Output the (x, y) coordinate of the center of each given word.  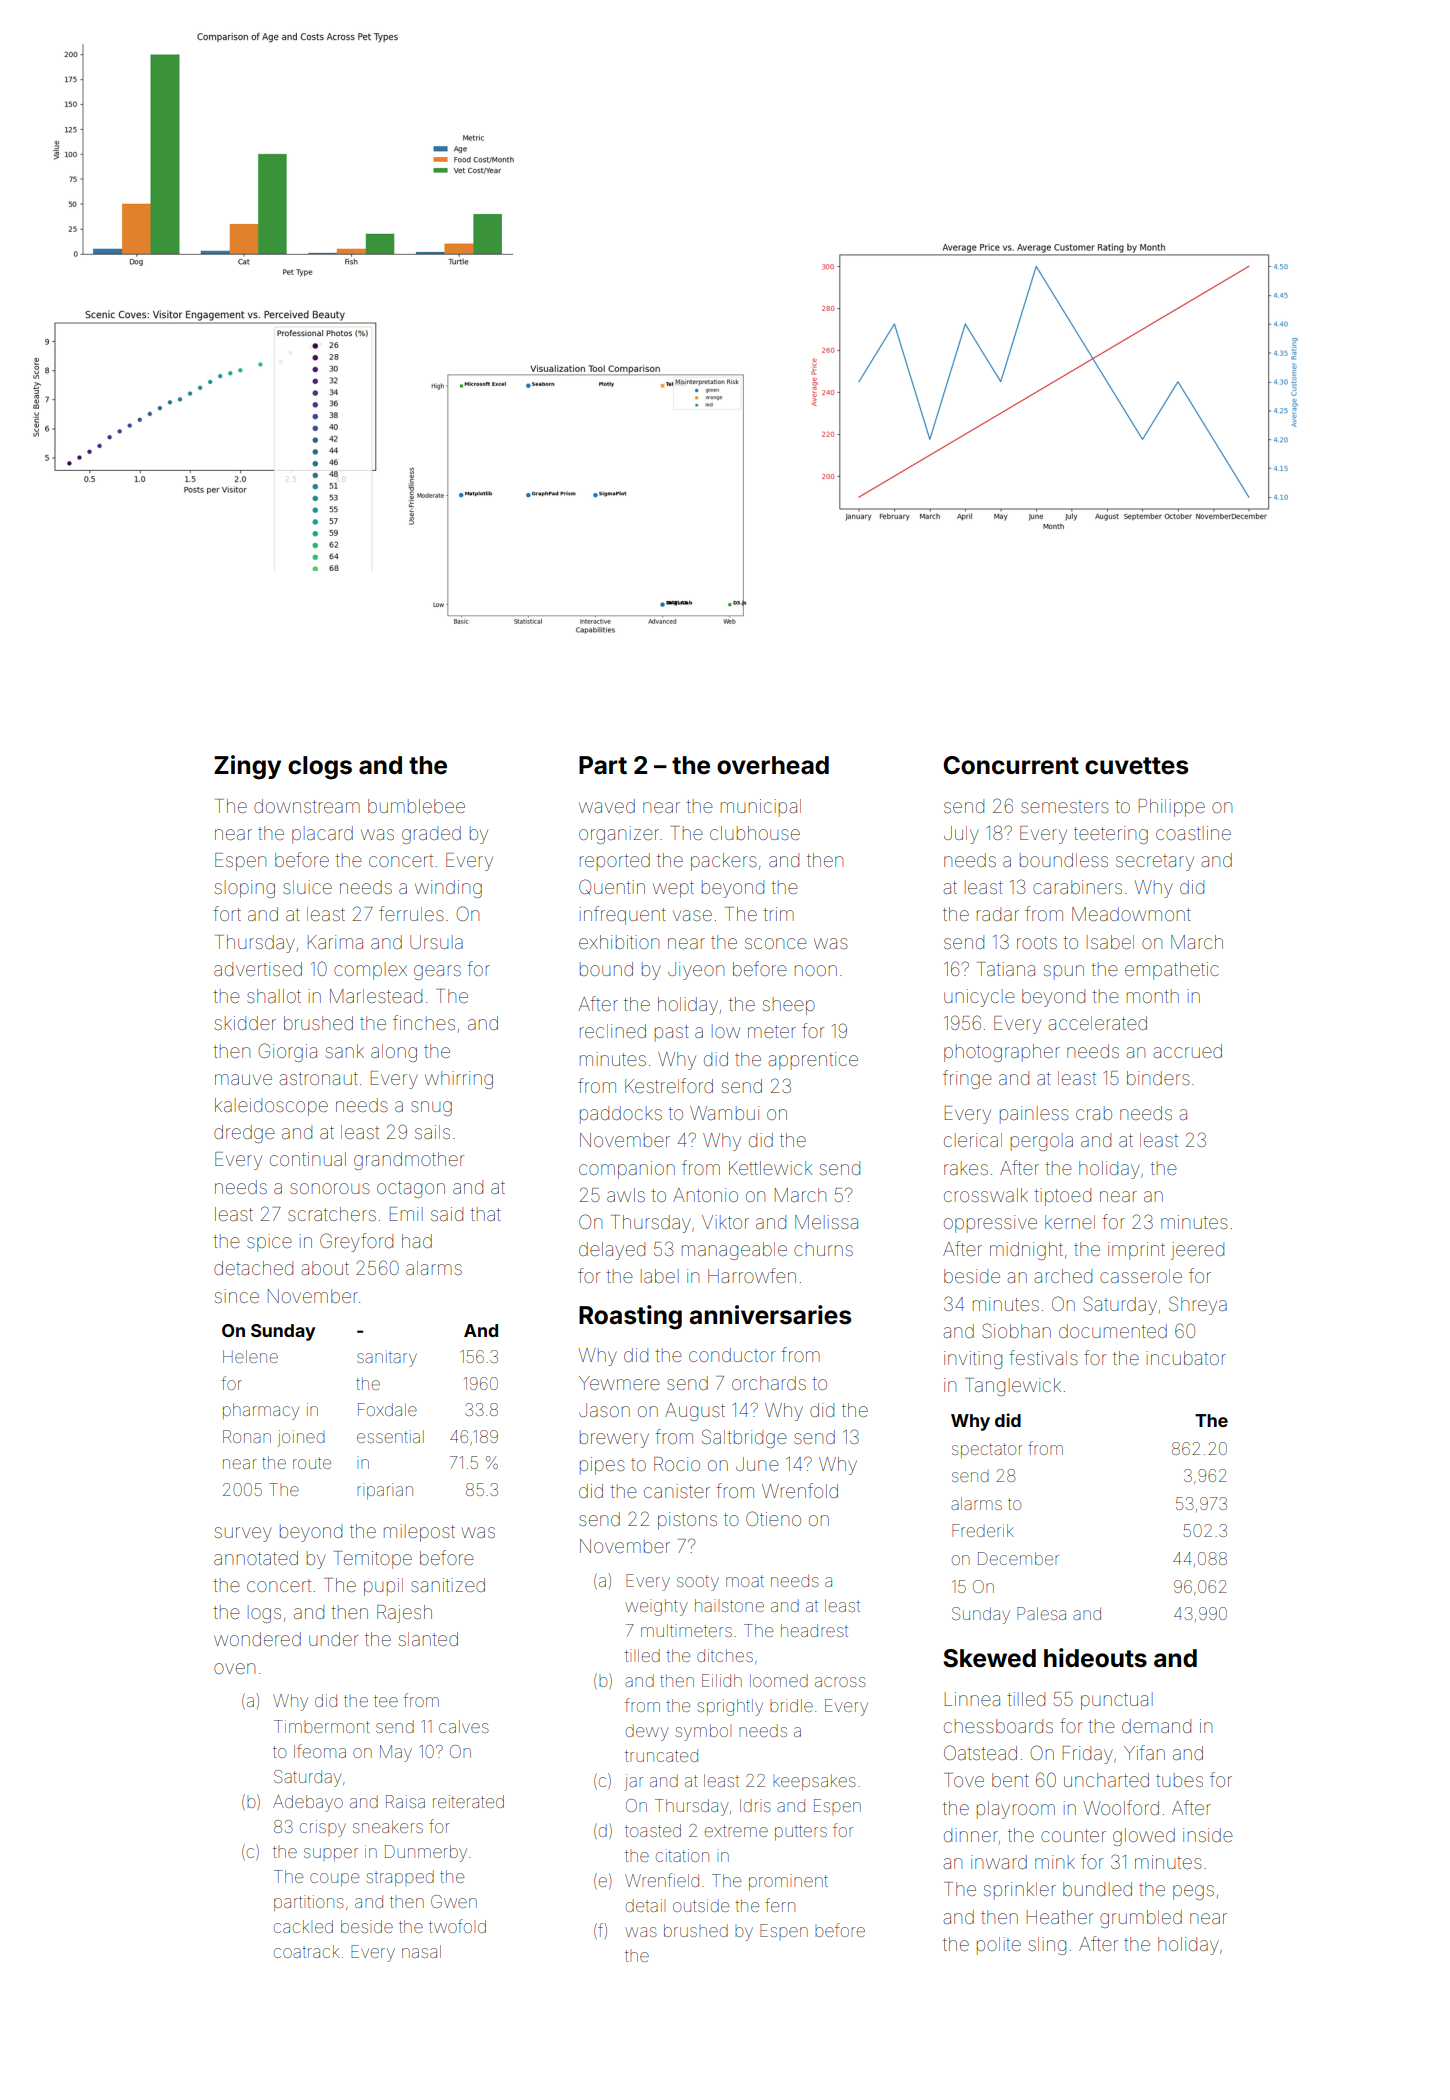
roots (1037, 942)
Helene (250, 1356)
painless (1034, 1115)
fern (780, 1905)
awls (626, 1195)
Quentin (612, 887)
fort (227, 913)
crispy (323, 1828)
